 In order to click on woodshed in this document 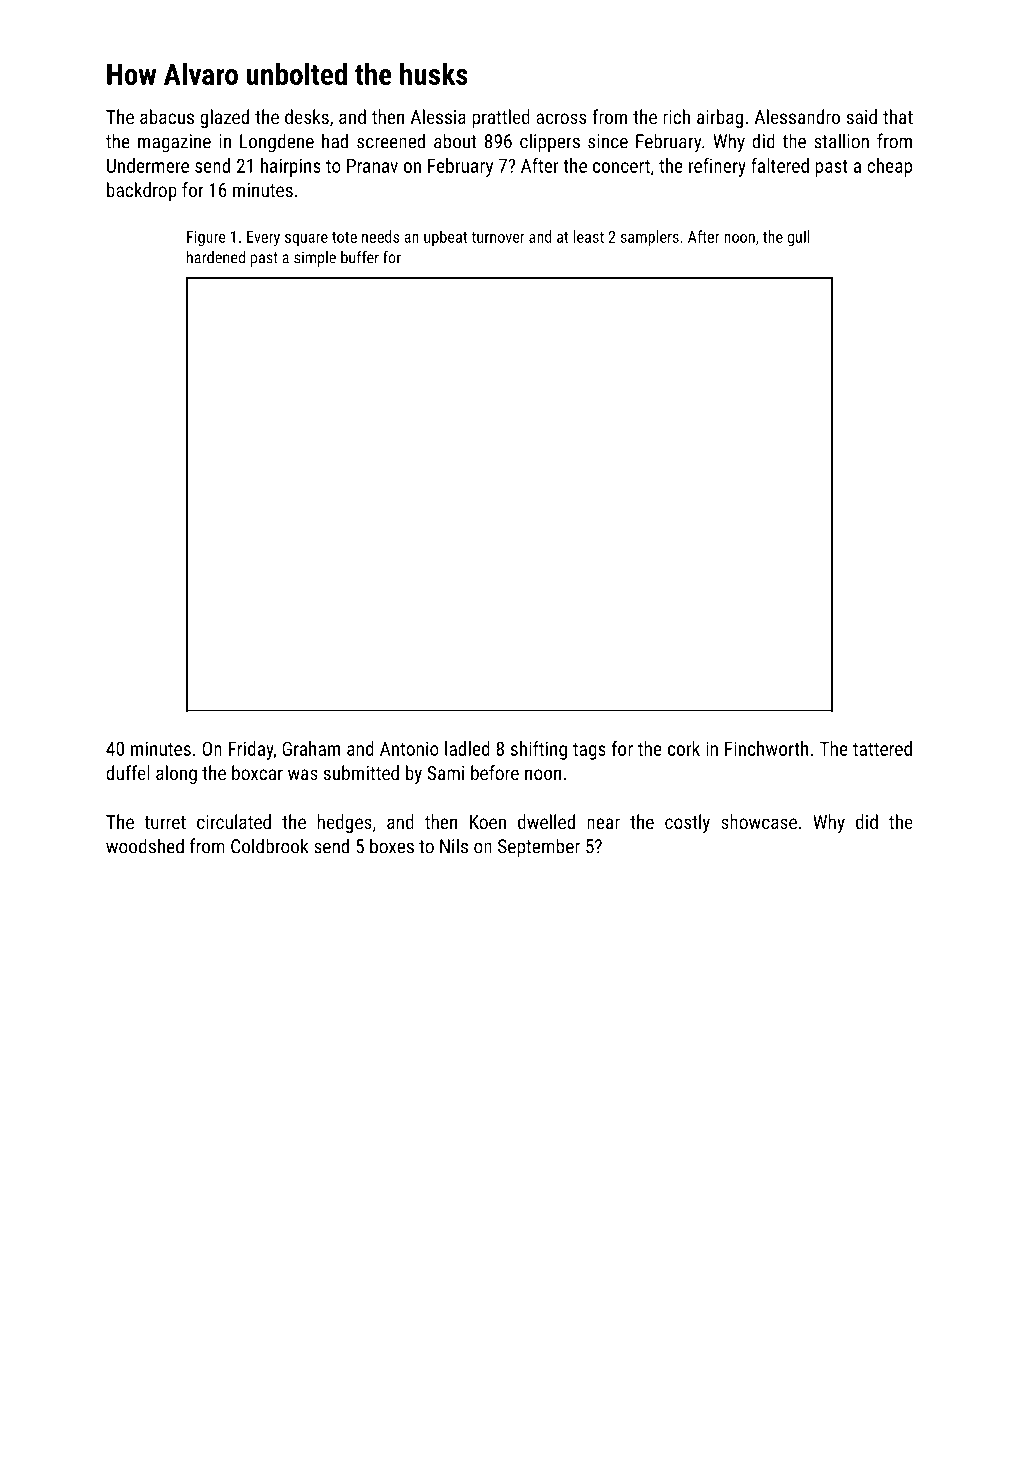, I will do `click(145, 846)`.
